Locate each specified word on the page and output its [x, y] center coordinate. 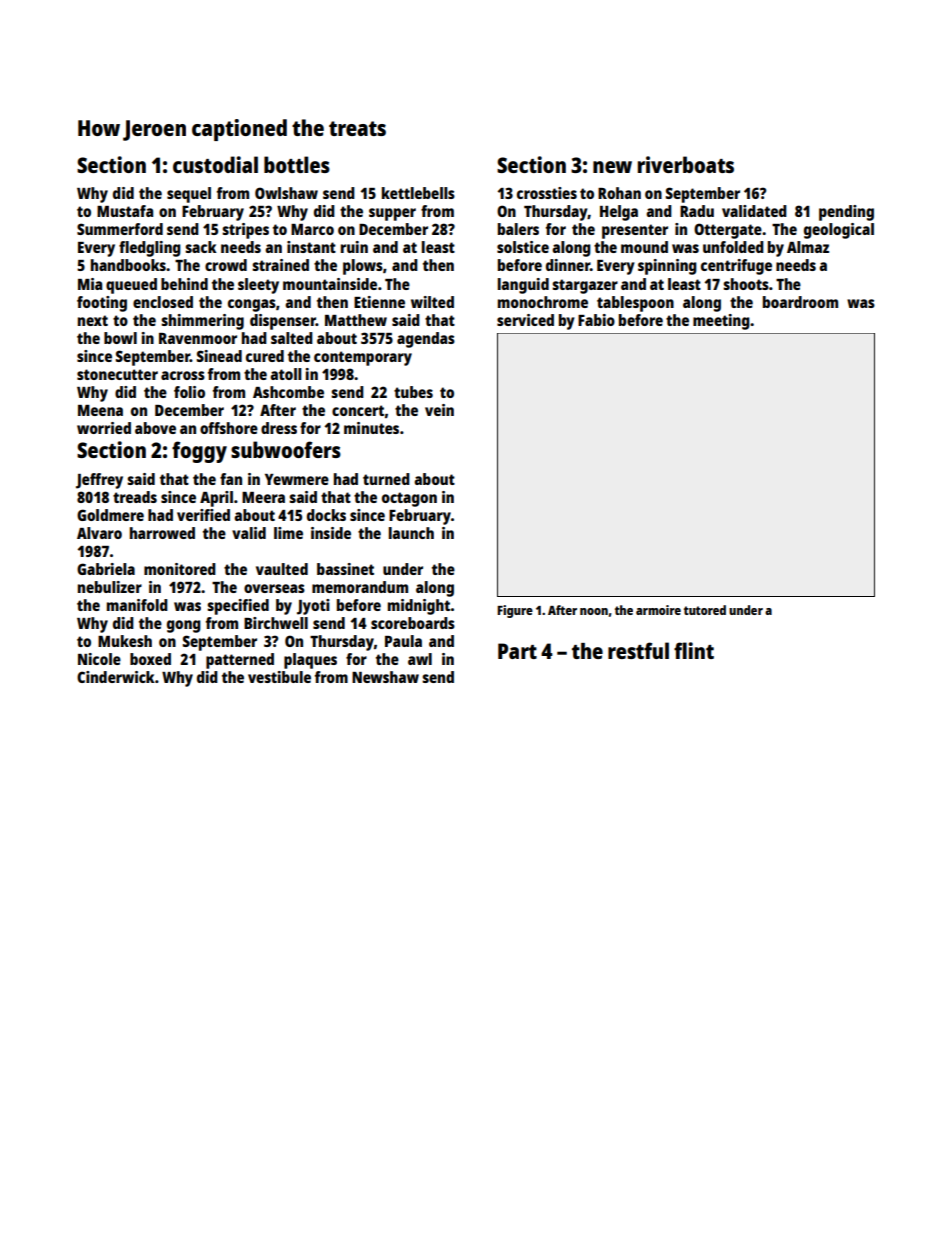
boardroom [800, 302]
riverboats [686, 164]
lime [288, 533]
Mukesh [125, 641]
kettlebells [418, 193]
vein [439, 410]
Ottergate [728, 231]
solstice [523, 247]
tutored [705, 610]
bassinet [345, 569]
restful [638, 650]
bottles [297, 164]
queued [131, 286]
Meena [100, 410]
